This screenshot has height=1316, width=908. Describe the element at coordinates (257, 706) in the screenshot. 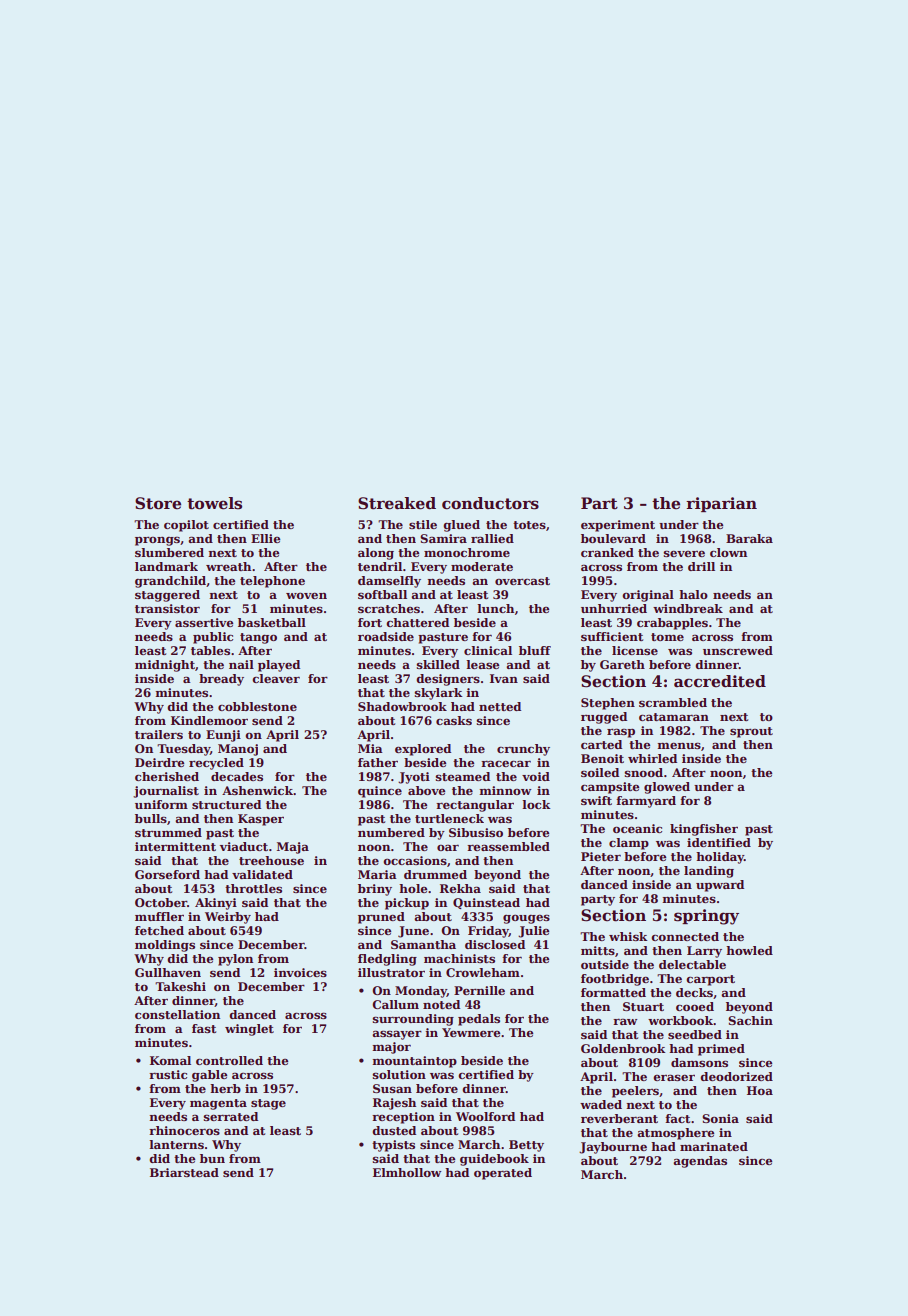

I see `cobblestone` at that location.
